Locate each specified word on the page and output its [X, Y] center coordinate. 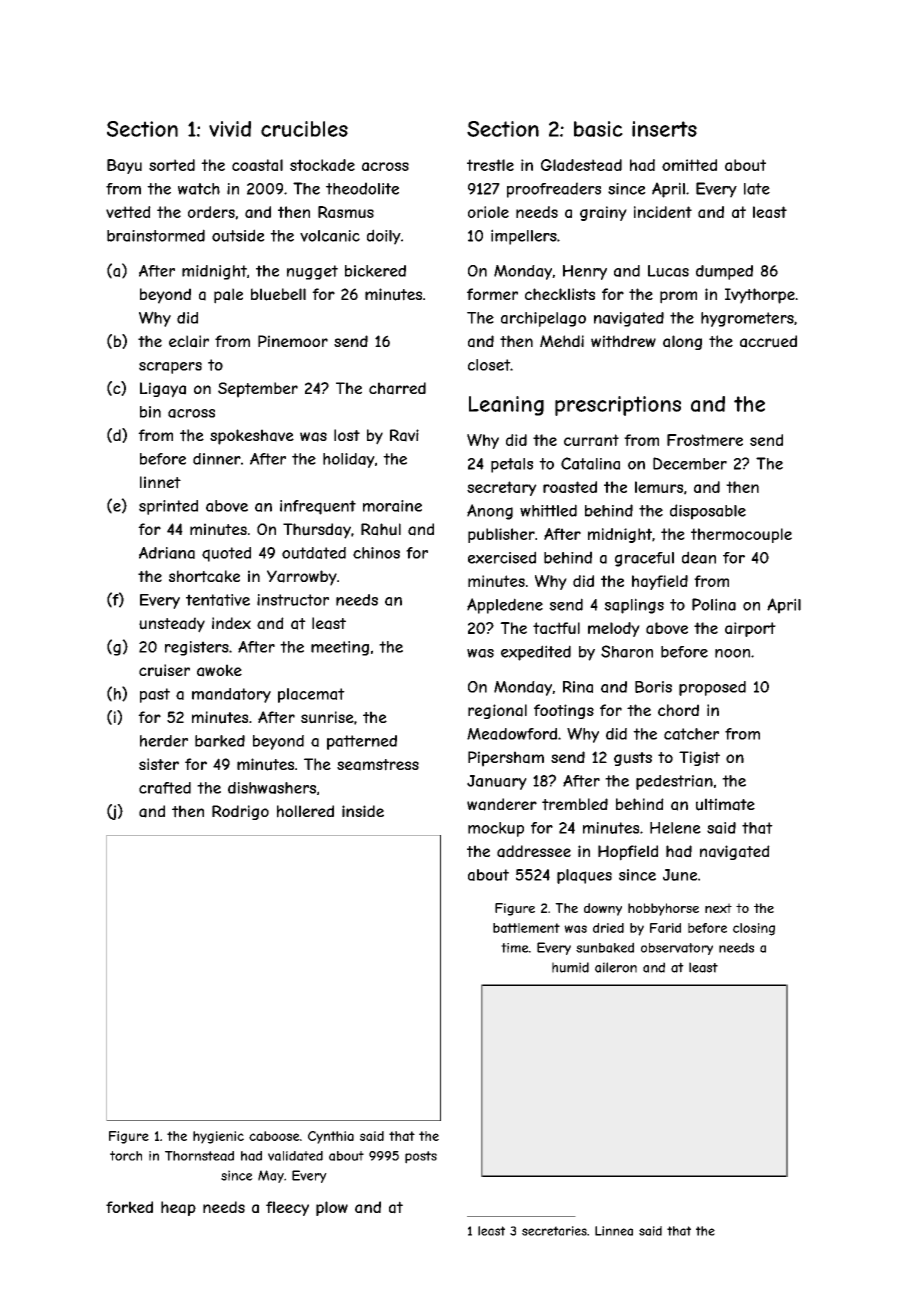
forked [129, 1207]
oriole [488, 212]
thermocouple [741, 535]
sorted [172, 165]
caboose [274, 1136]
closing [754, 929]
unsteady [172, 625]
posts [421, 1157]
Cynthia [331, 1137]
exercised [502, 557]
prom [678, 297]
